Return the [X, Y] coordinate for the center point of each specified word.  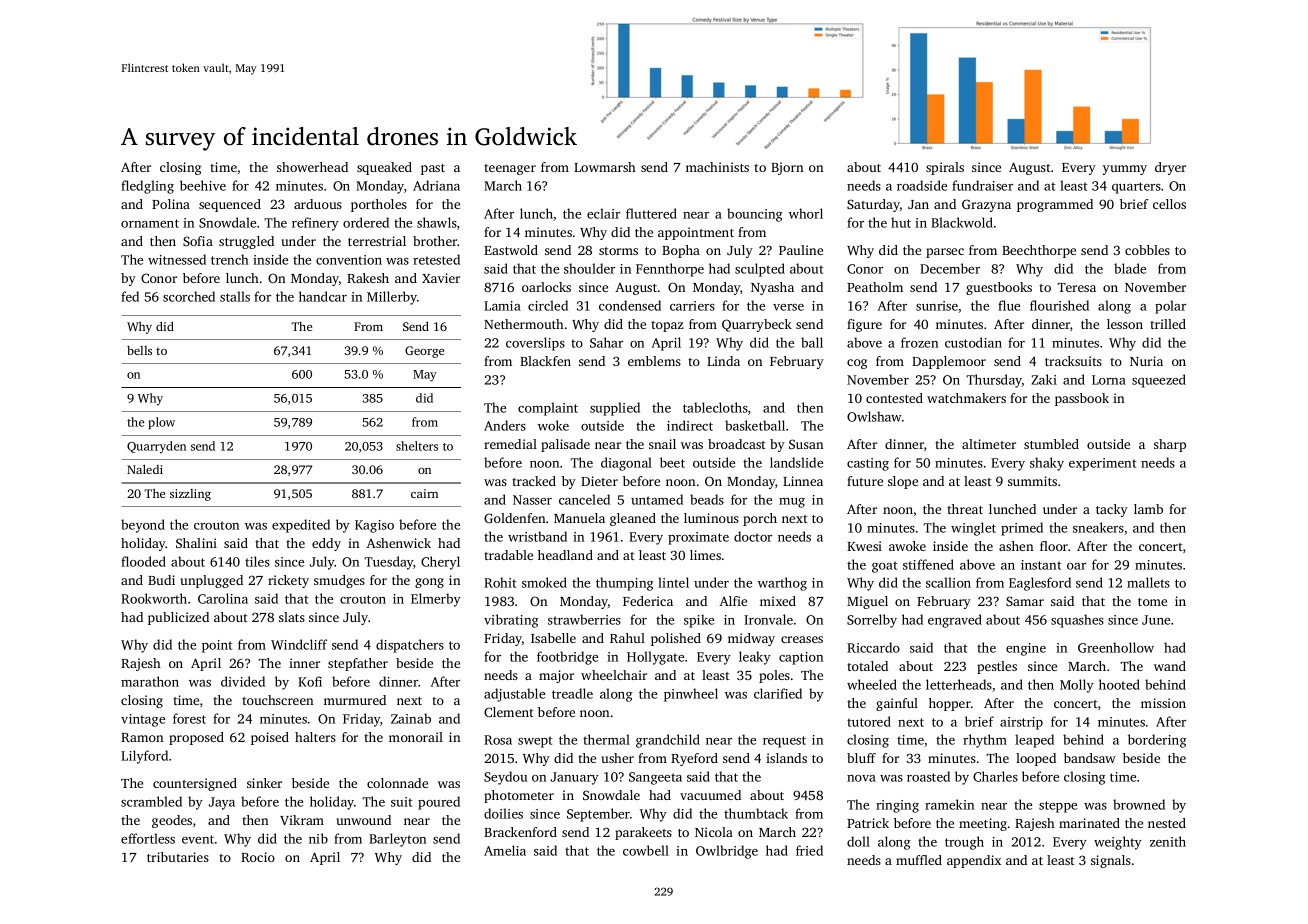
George [424, 352]
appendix [974, 861]
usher [618, 758]
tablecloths [715, 407]
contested [894, 398]
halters [315, 737]
